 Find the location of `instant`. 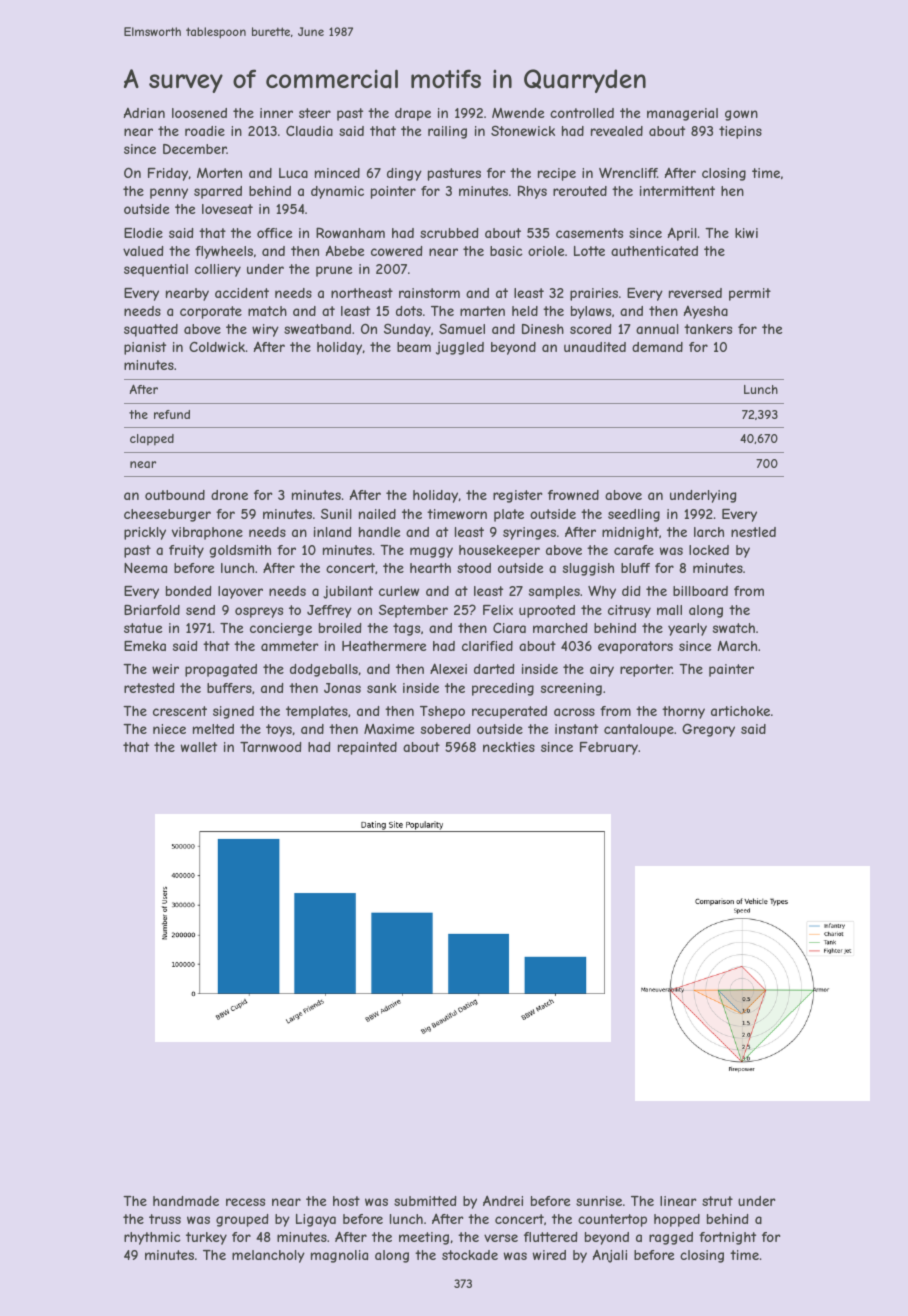

instant is located at coordinates (576, 729).
